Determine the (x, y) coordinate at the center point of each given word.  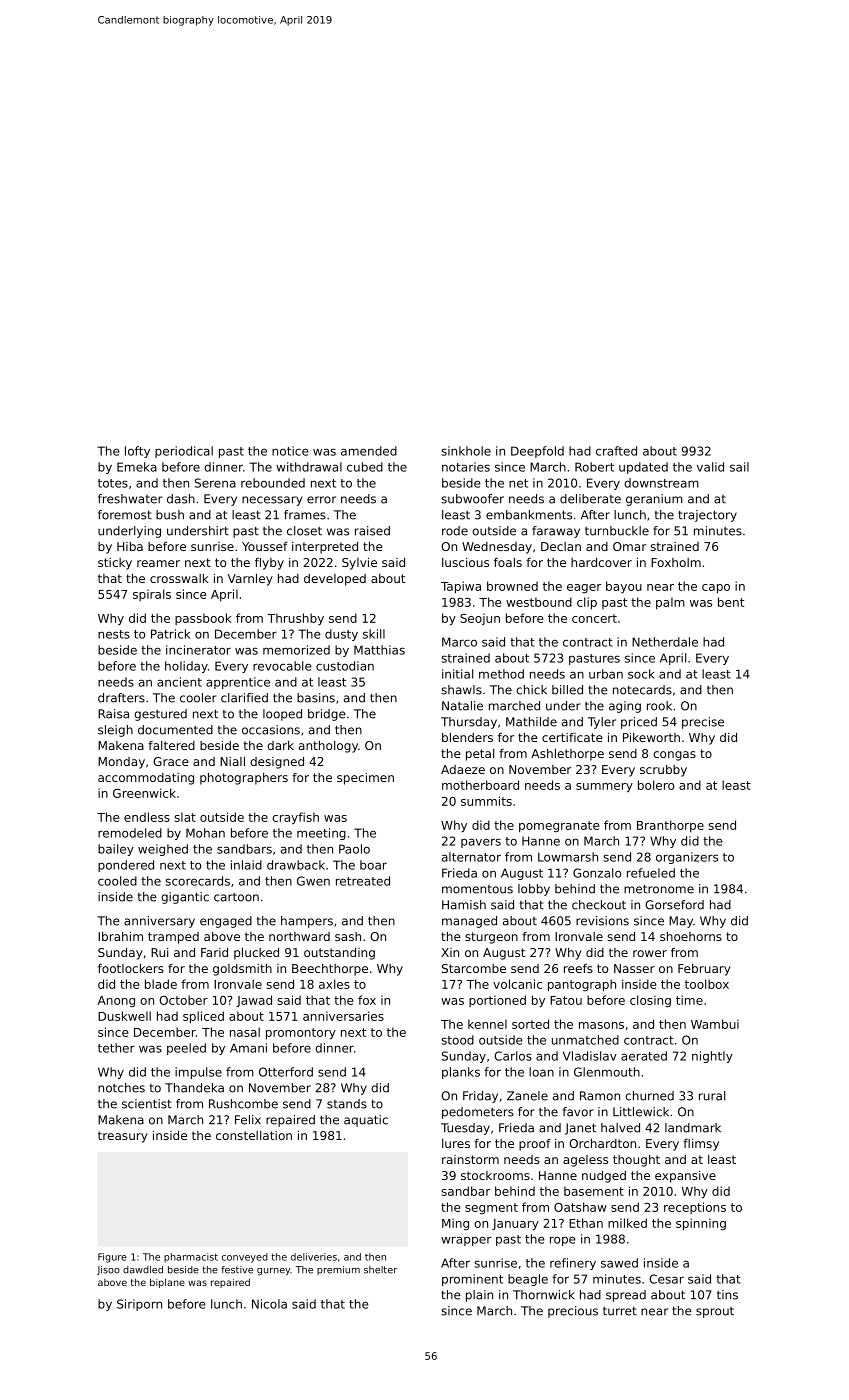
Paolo (354, 849)
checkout (599, 905)
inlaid (246, 865)
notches (121, 1088)
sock (641, 674)
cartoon (236, 897)
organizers (687, 858)
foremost (125, 515)
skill (374, 634)
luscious (465, 562)
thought (636, 1161)
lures (456, 1143)
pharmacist (191, 1258)
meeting (321, 834)
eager (584, 589)
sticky (115, 564)
